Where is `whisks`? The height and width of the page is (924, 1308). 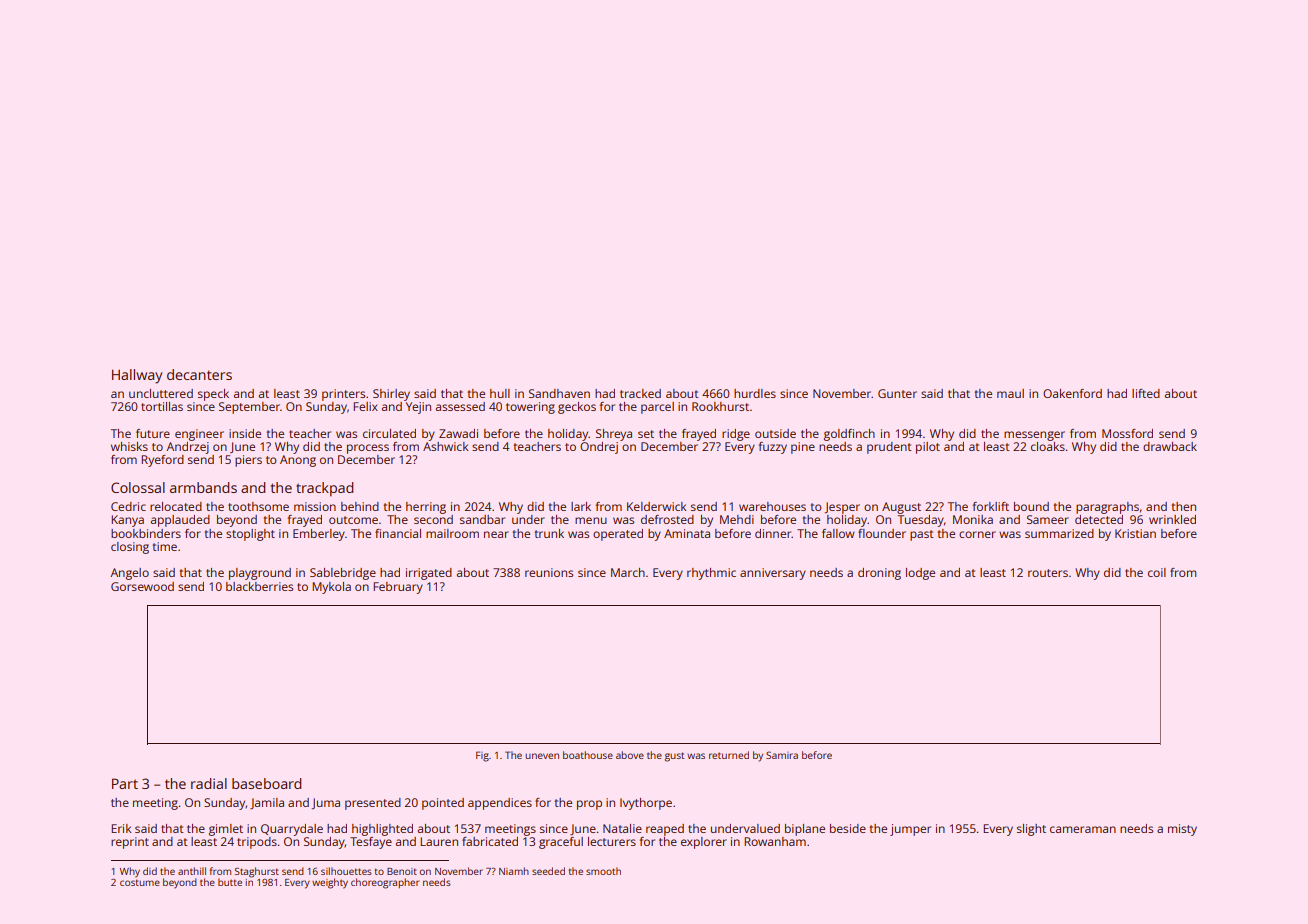 whisks is located at coordinates (129, 446).
